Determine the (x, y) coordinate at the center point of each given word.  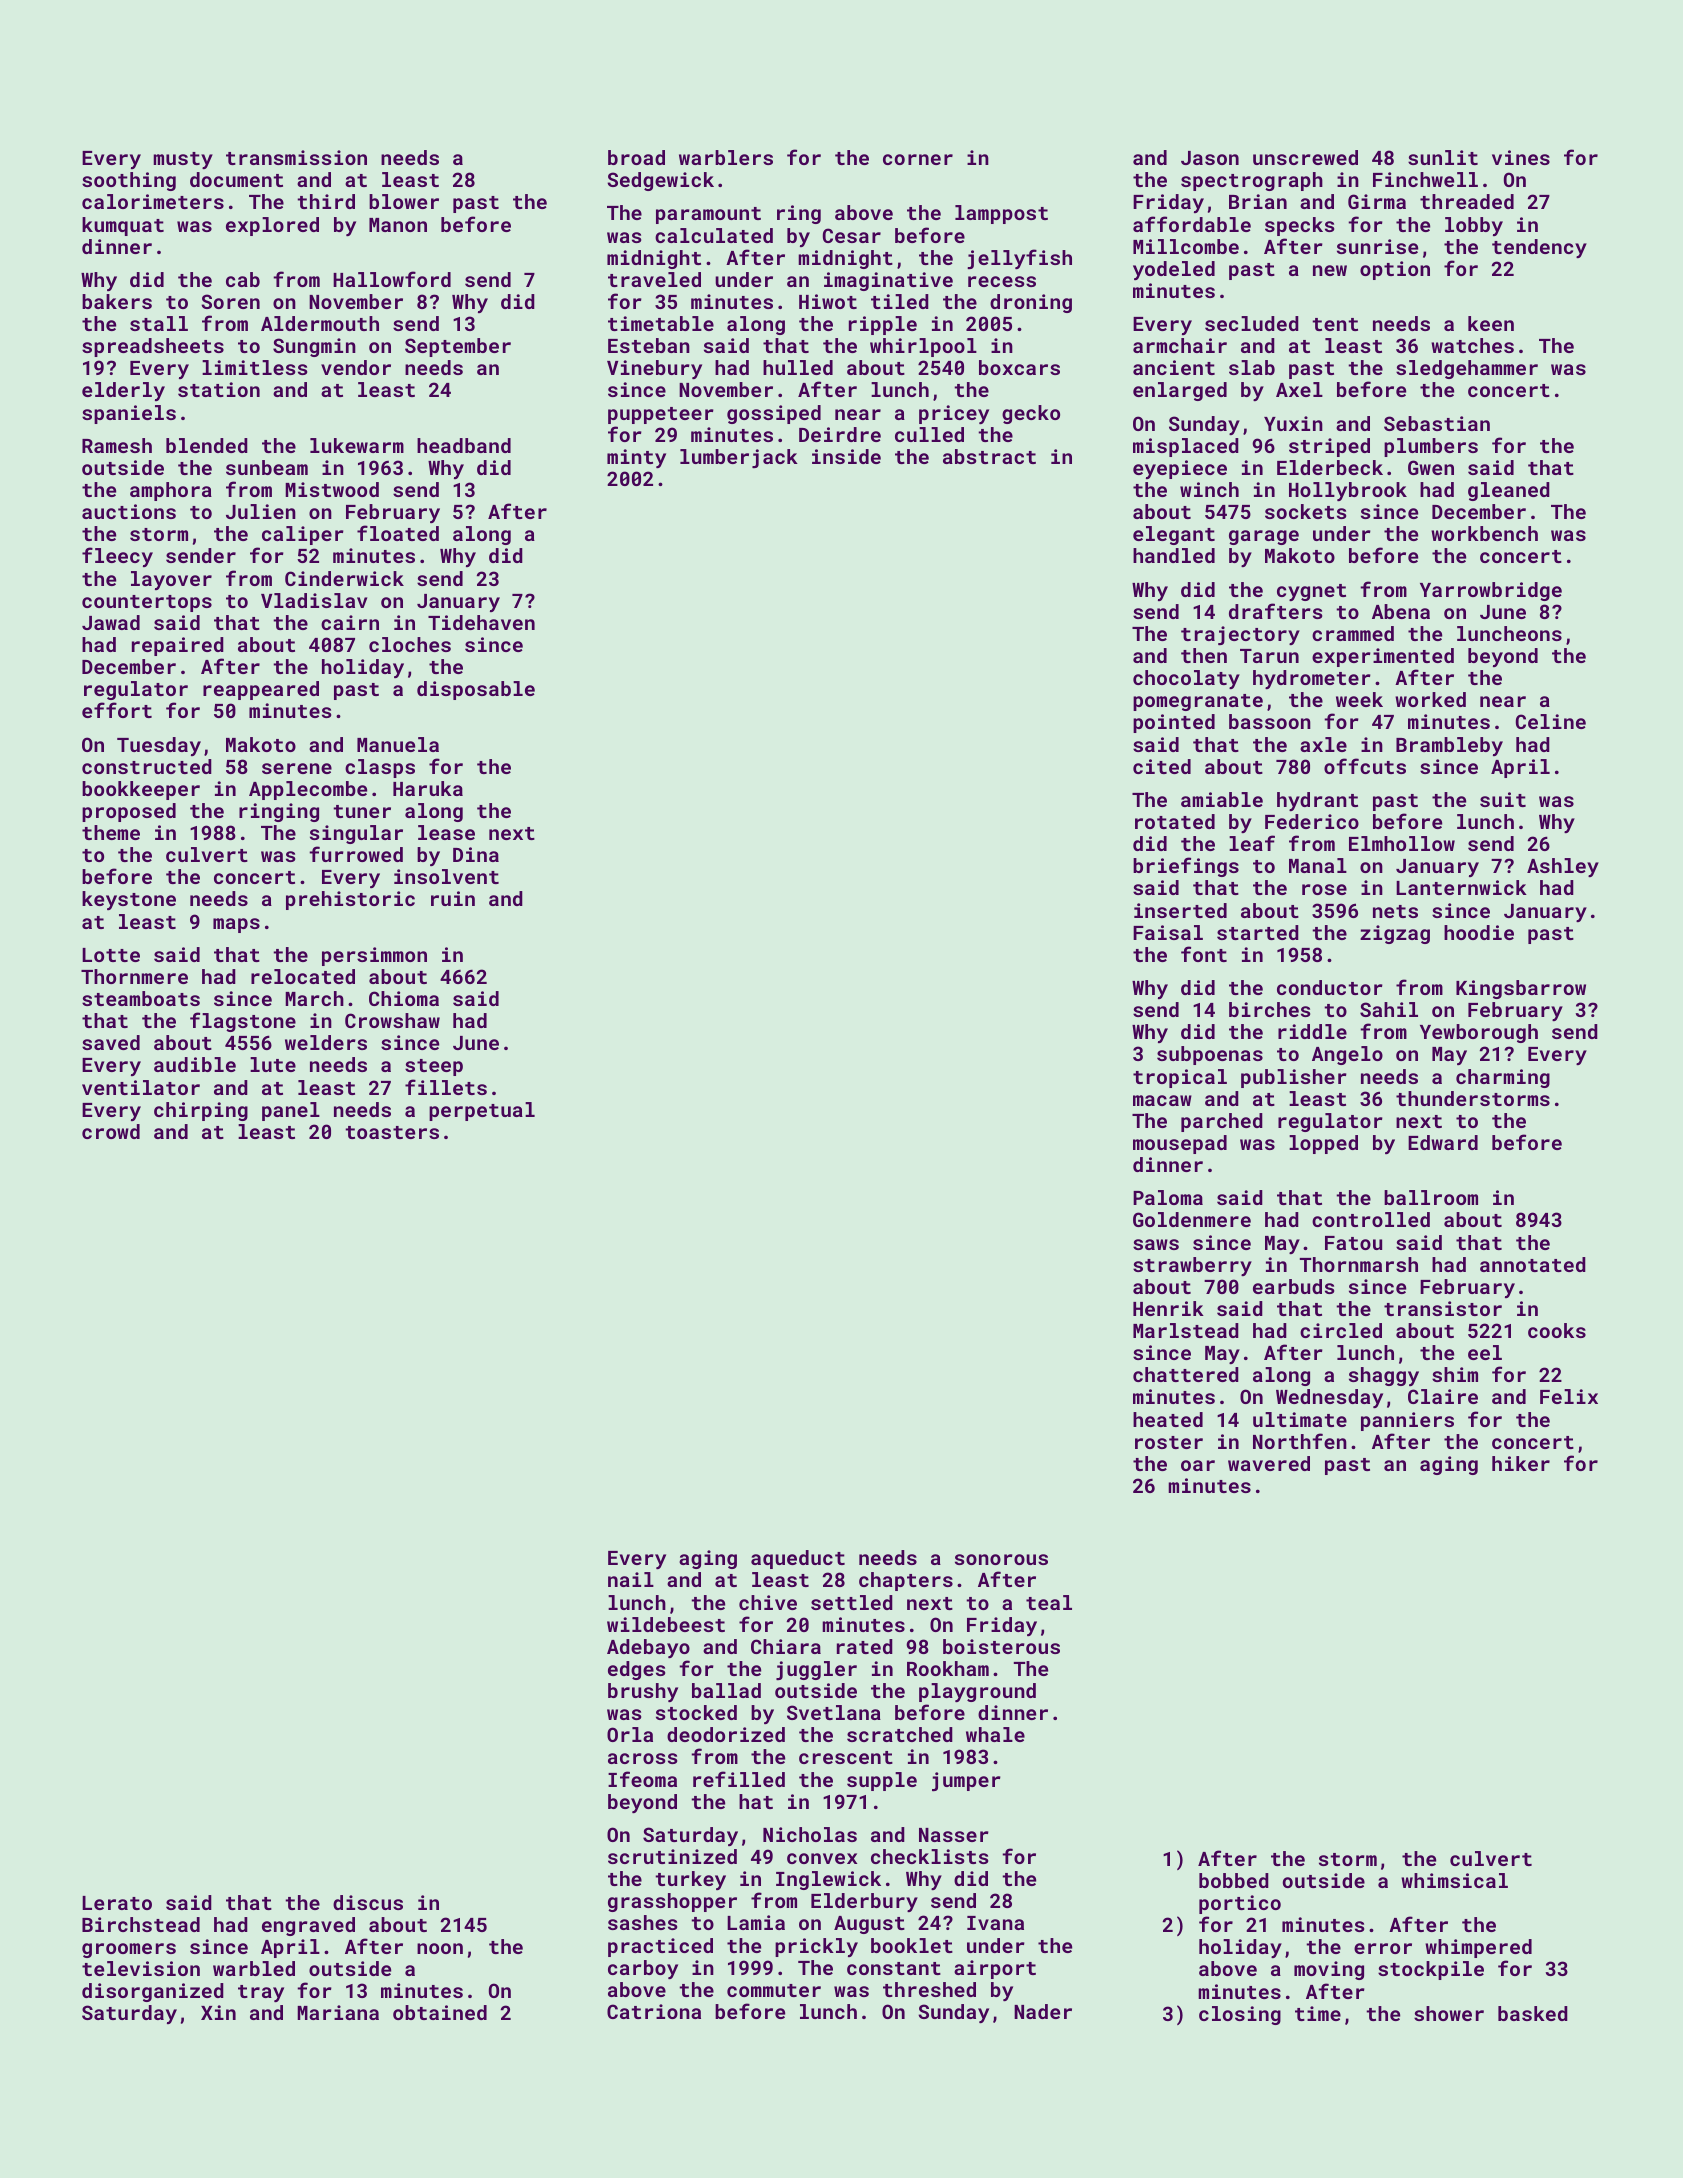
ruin (453, 898)
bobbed (1234, 1880)
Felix (1569, 1396)
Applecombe (308, 790)
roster (1169, 1442)
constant (894, 1968)
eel (1485, 1352)
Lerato (117, 1903)
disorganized (153, 1992)
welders (326, 1042)
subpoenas (1210, 1055)
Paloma (1168, 1197)
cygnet (1311, 592)
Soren (230, 301)
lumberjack (739, 458)
